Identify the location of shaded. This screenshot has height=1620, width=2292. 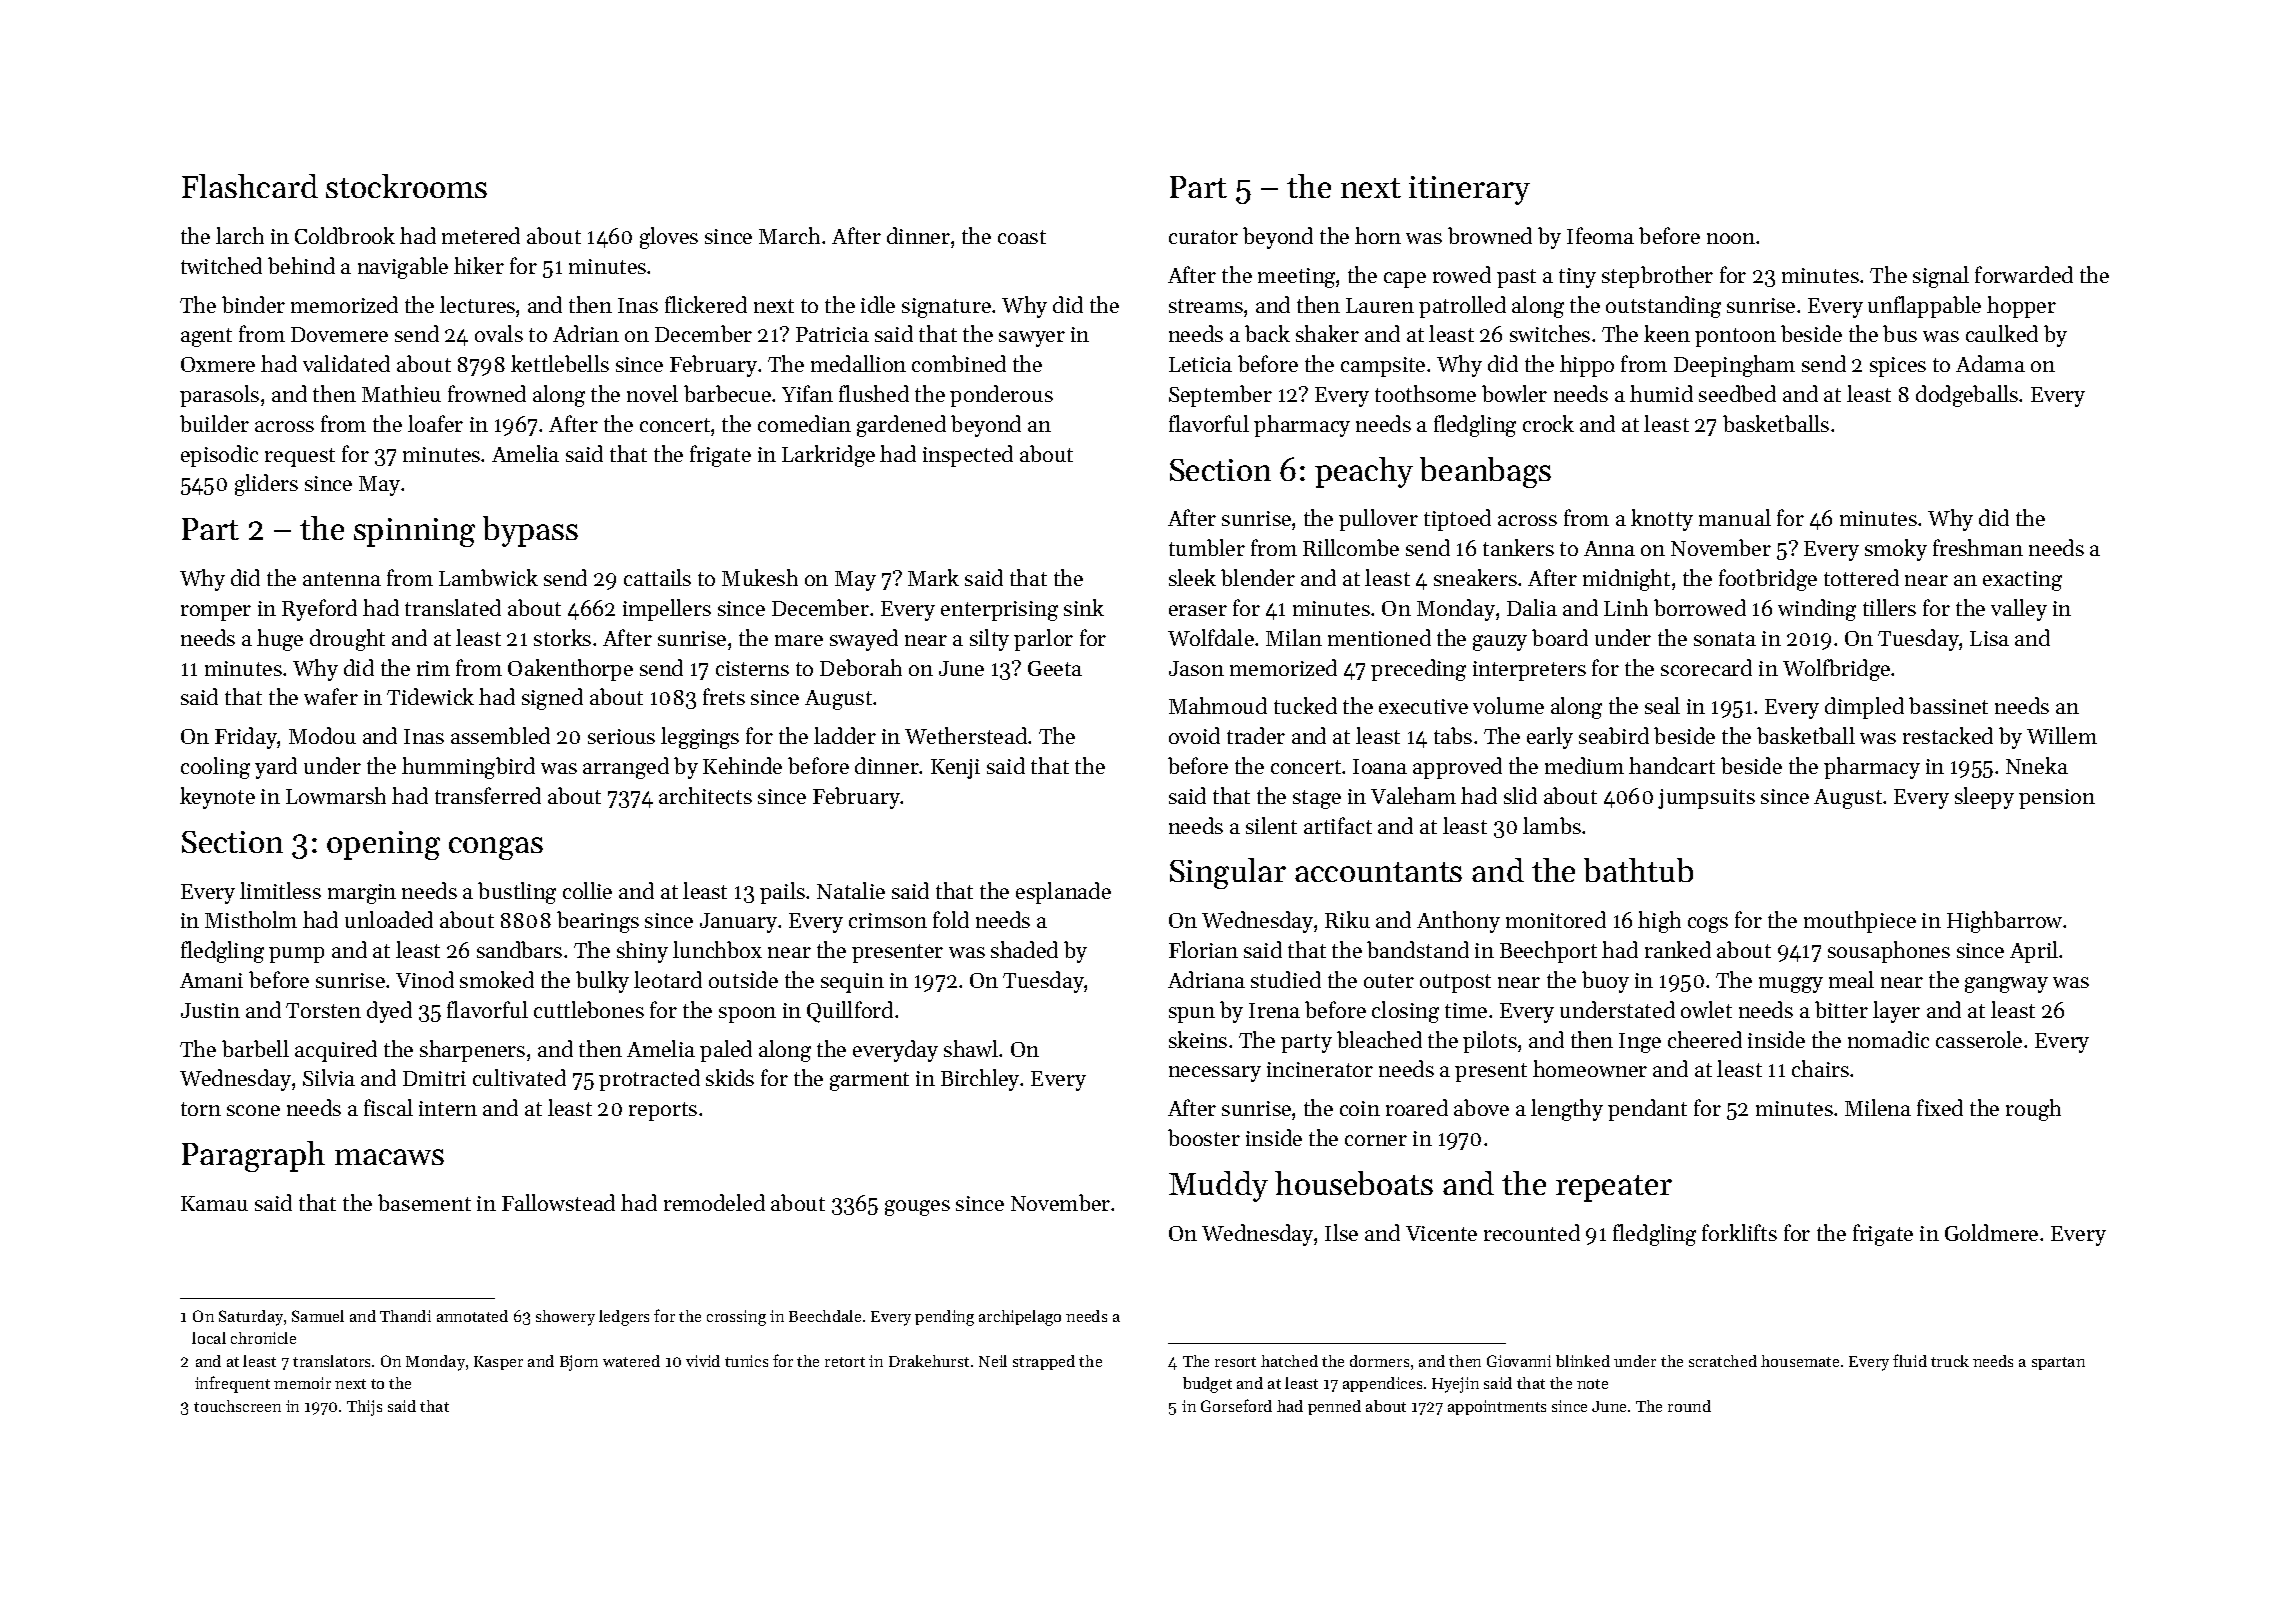
(1024, 949).
